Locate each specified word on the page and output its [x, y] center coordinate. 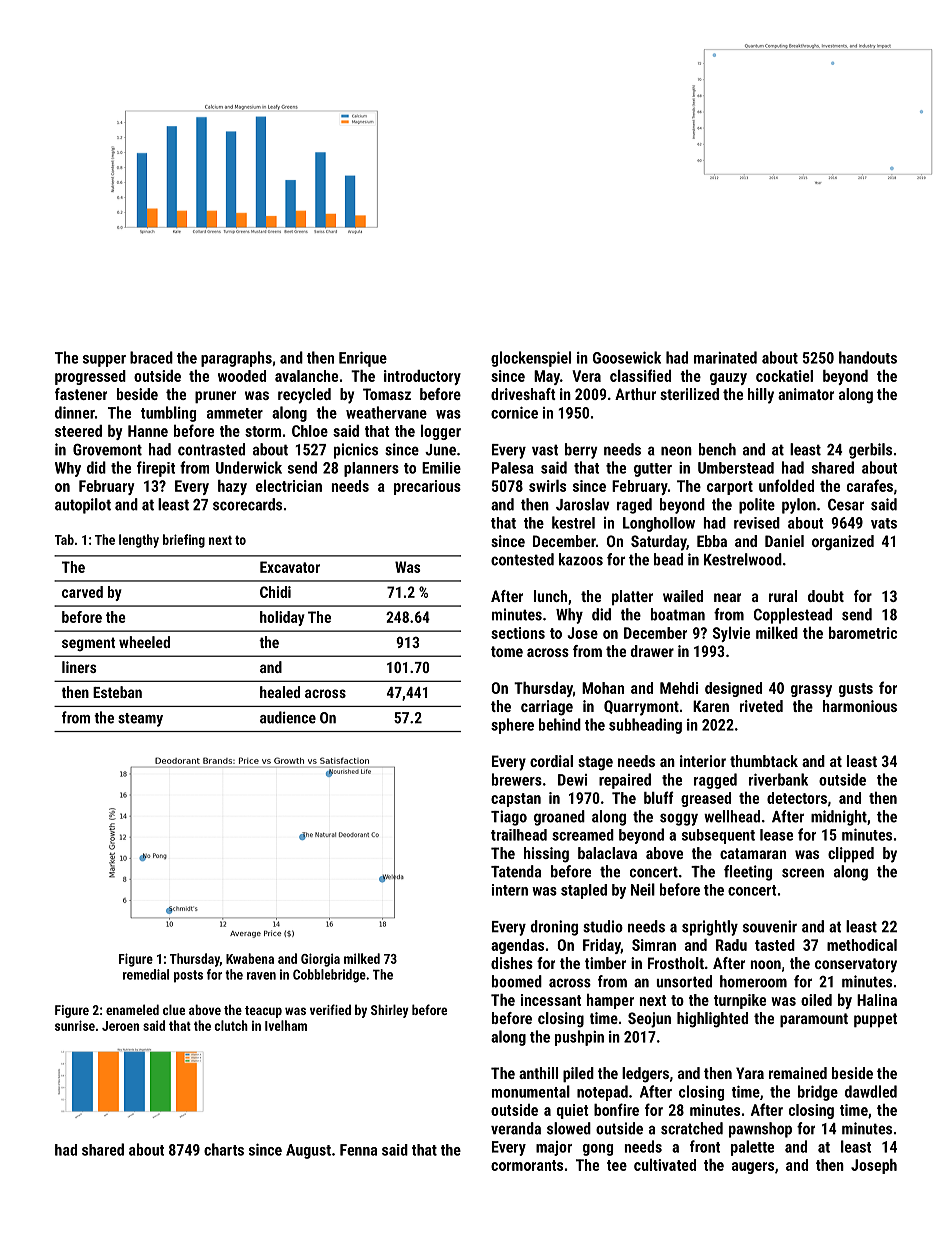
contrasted [211, 449]
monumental [531, 1091]
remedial [146, 974]
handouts [868, 357]
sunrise [75, 1025]
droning [554, 928]
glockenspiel [531, 359]
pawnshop [760, 1130]
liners [79, 667]
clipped [851, 854]
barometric [863, 633]
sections [518, 633]
